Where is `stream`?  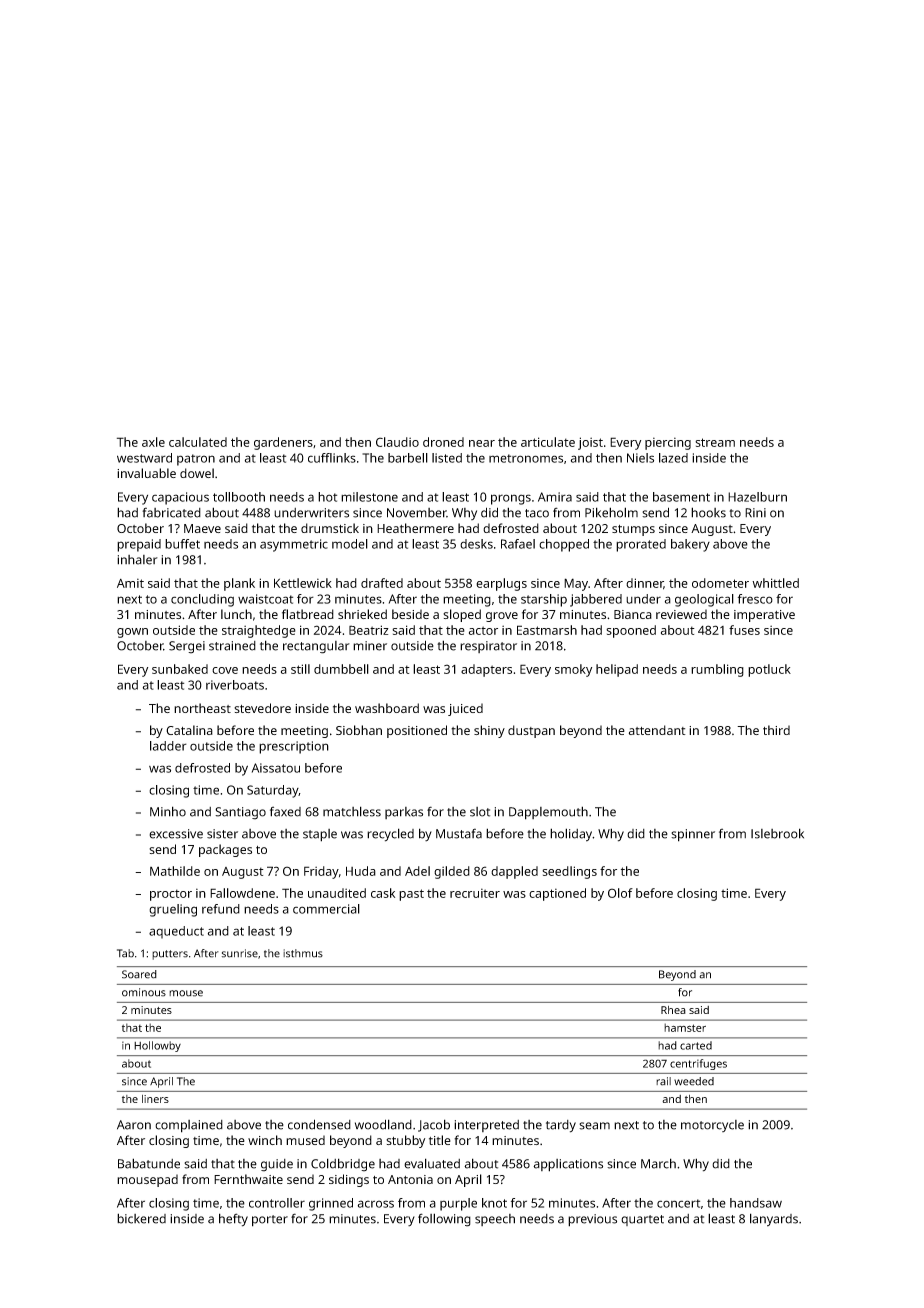 stream is located at coordinates (715, 442).
